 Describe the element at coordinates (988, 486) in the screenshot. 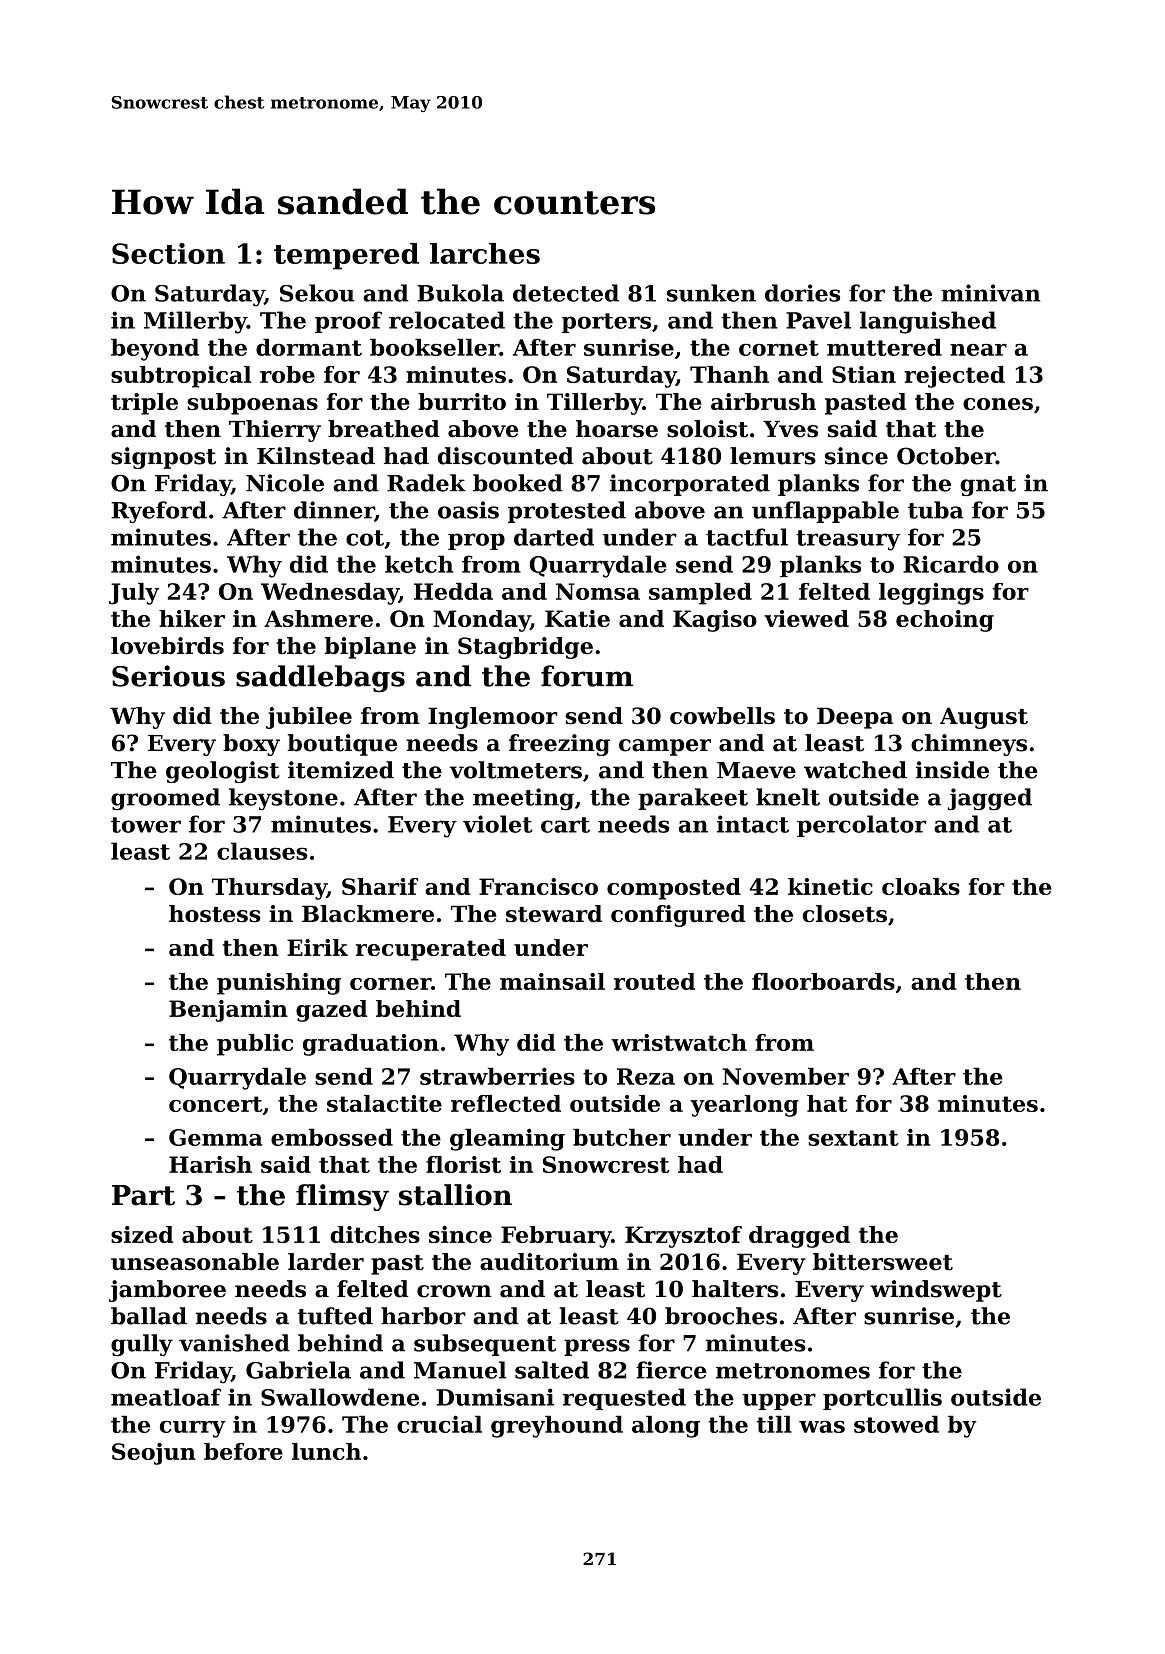

I see `gnat` at that location.
